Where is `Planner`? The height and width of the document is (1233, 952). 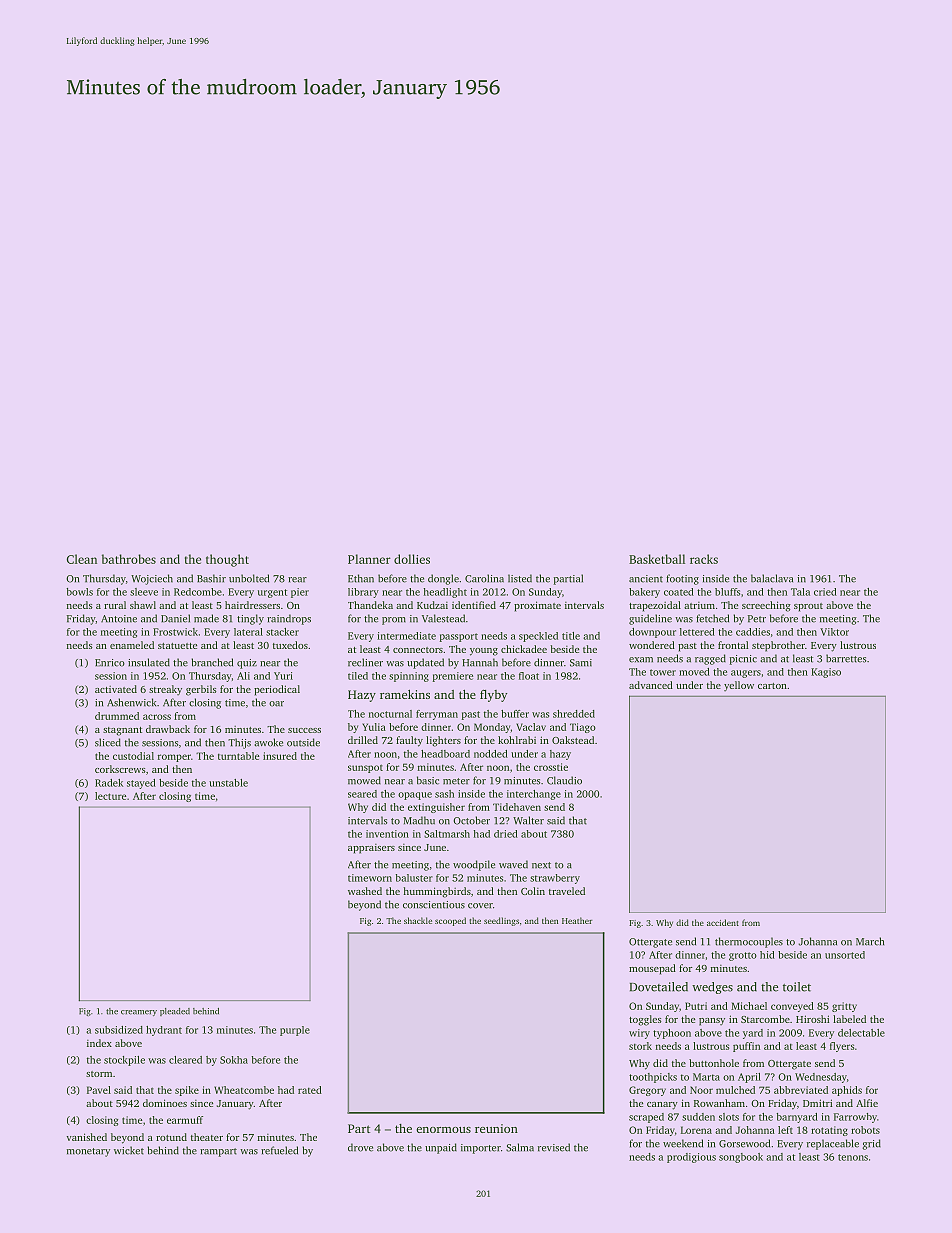
Planner is located at coordinates (369, 559).
